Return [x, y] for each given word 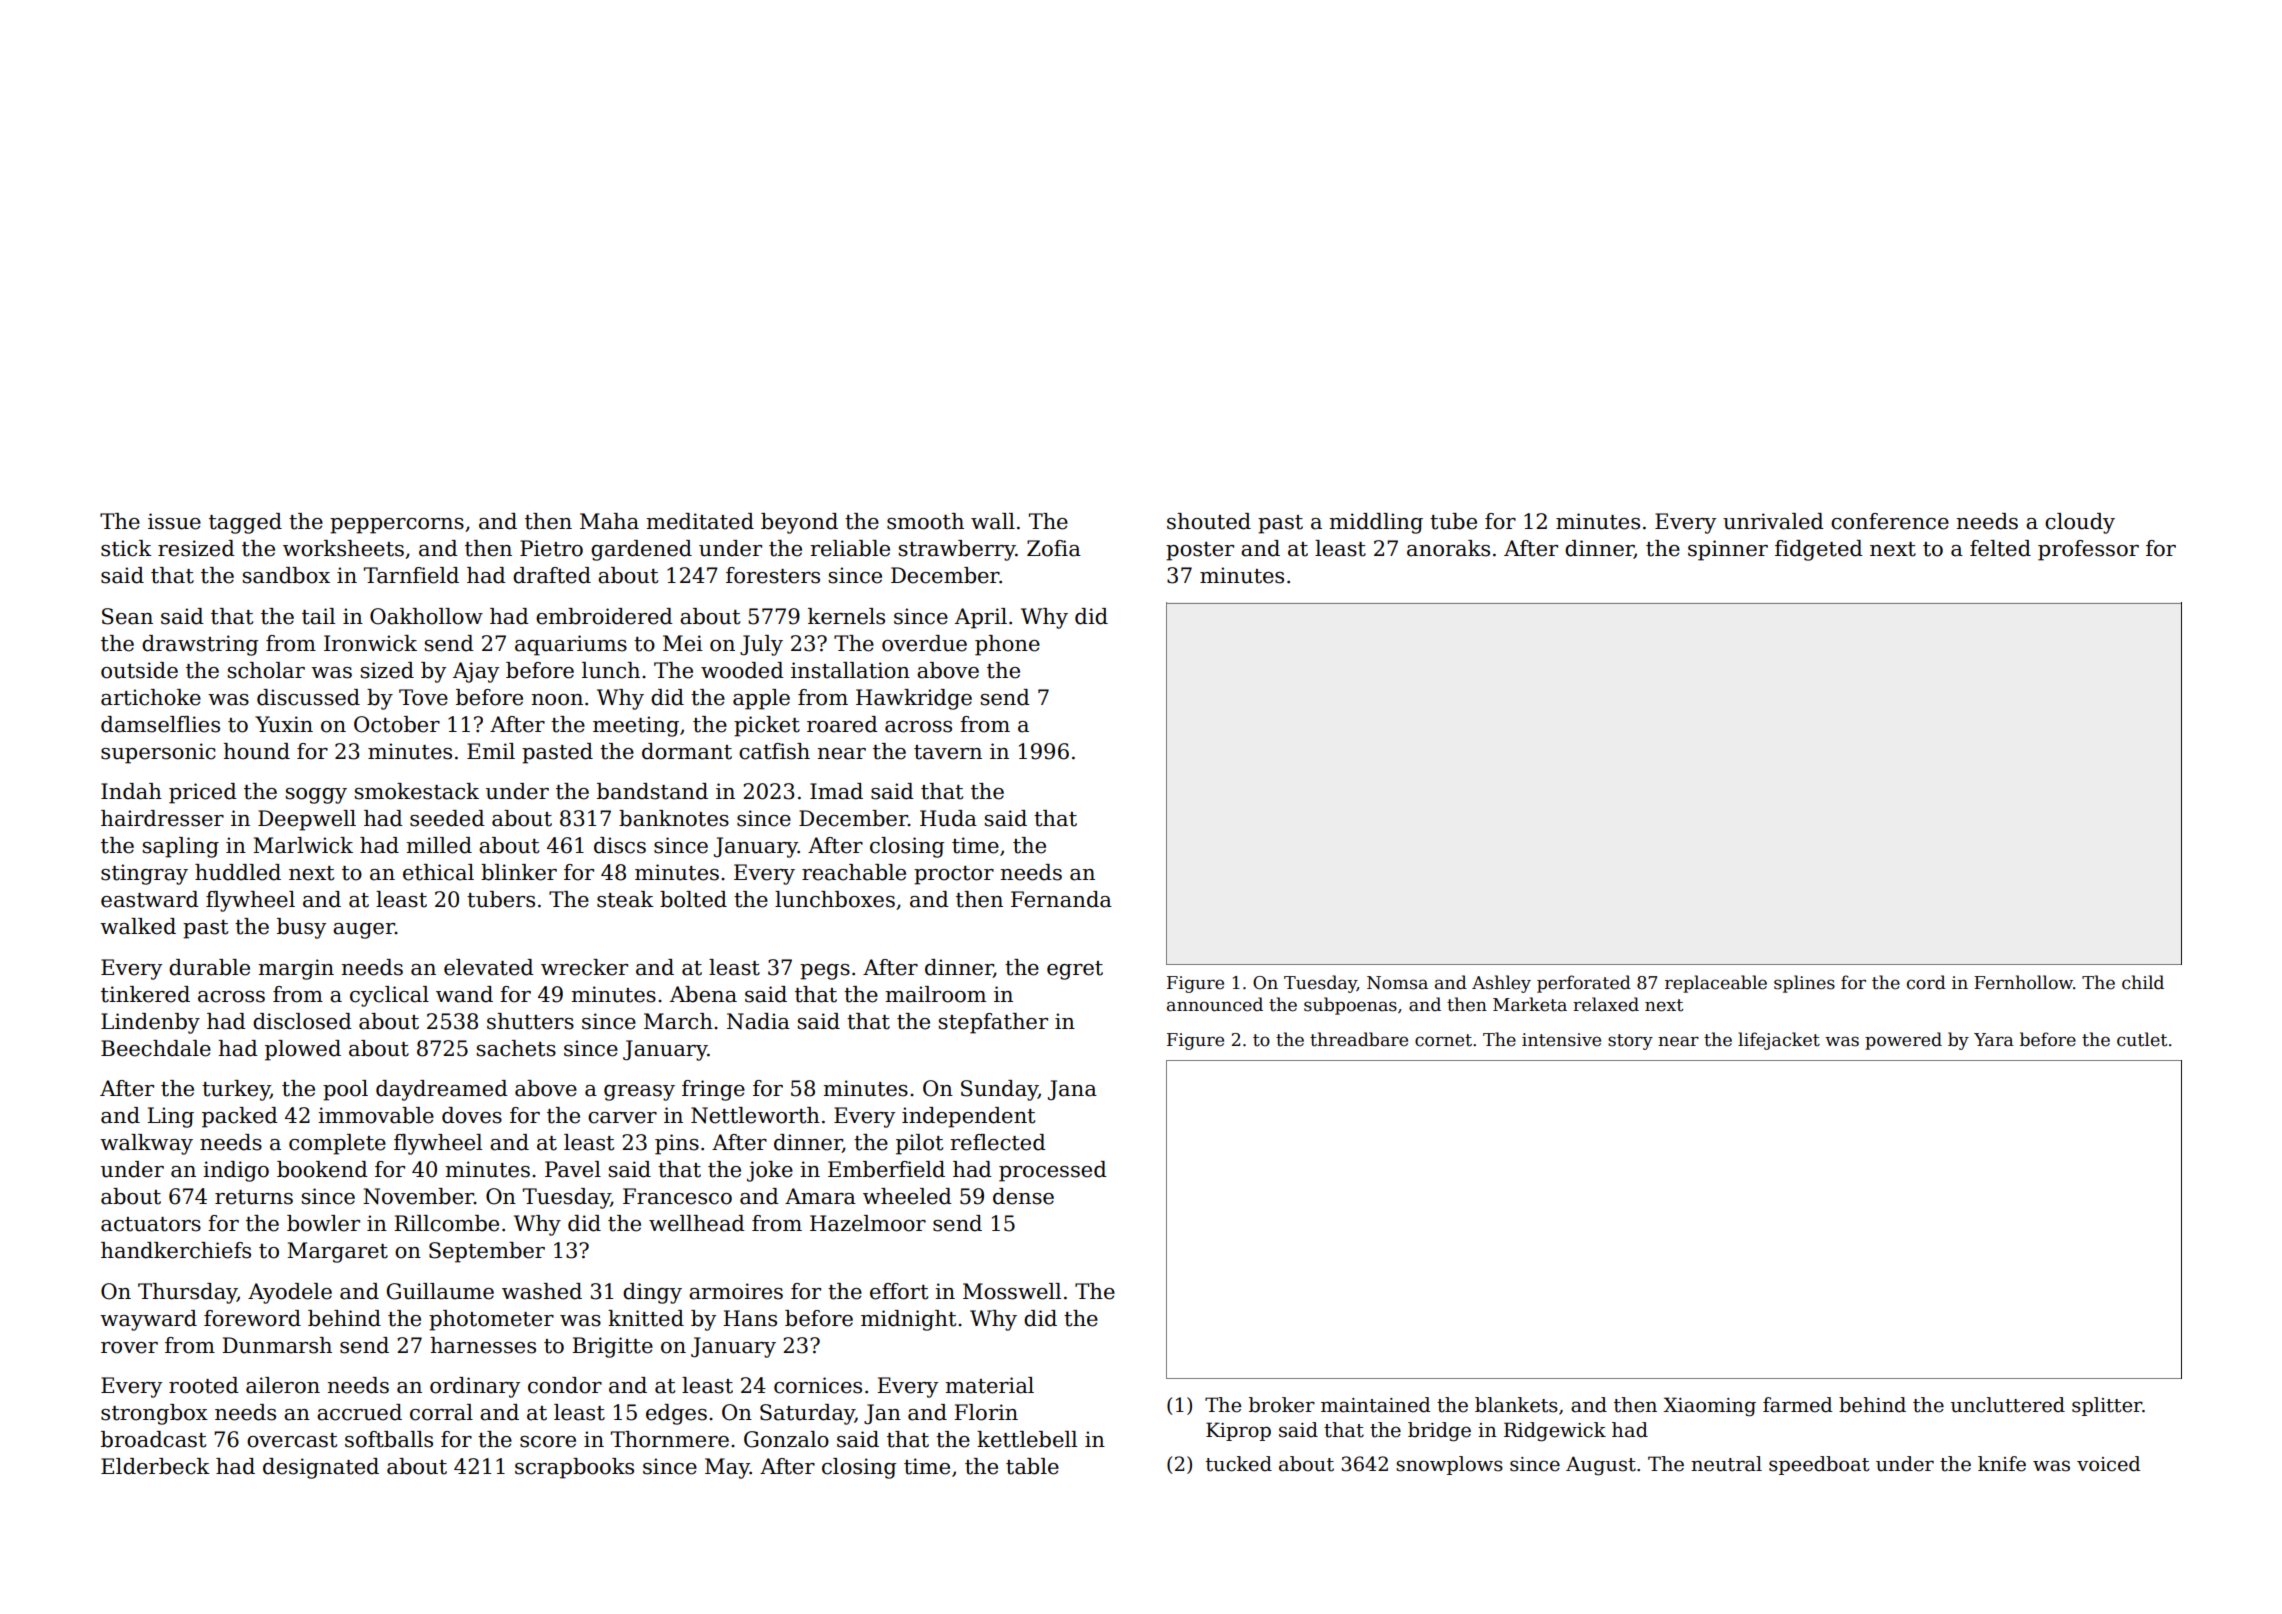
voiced [2108, 1464]
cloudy [2080, 523]
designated [321, 1468]
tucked [1239, 1464]
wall [993, 521]
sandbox [286, 575]
